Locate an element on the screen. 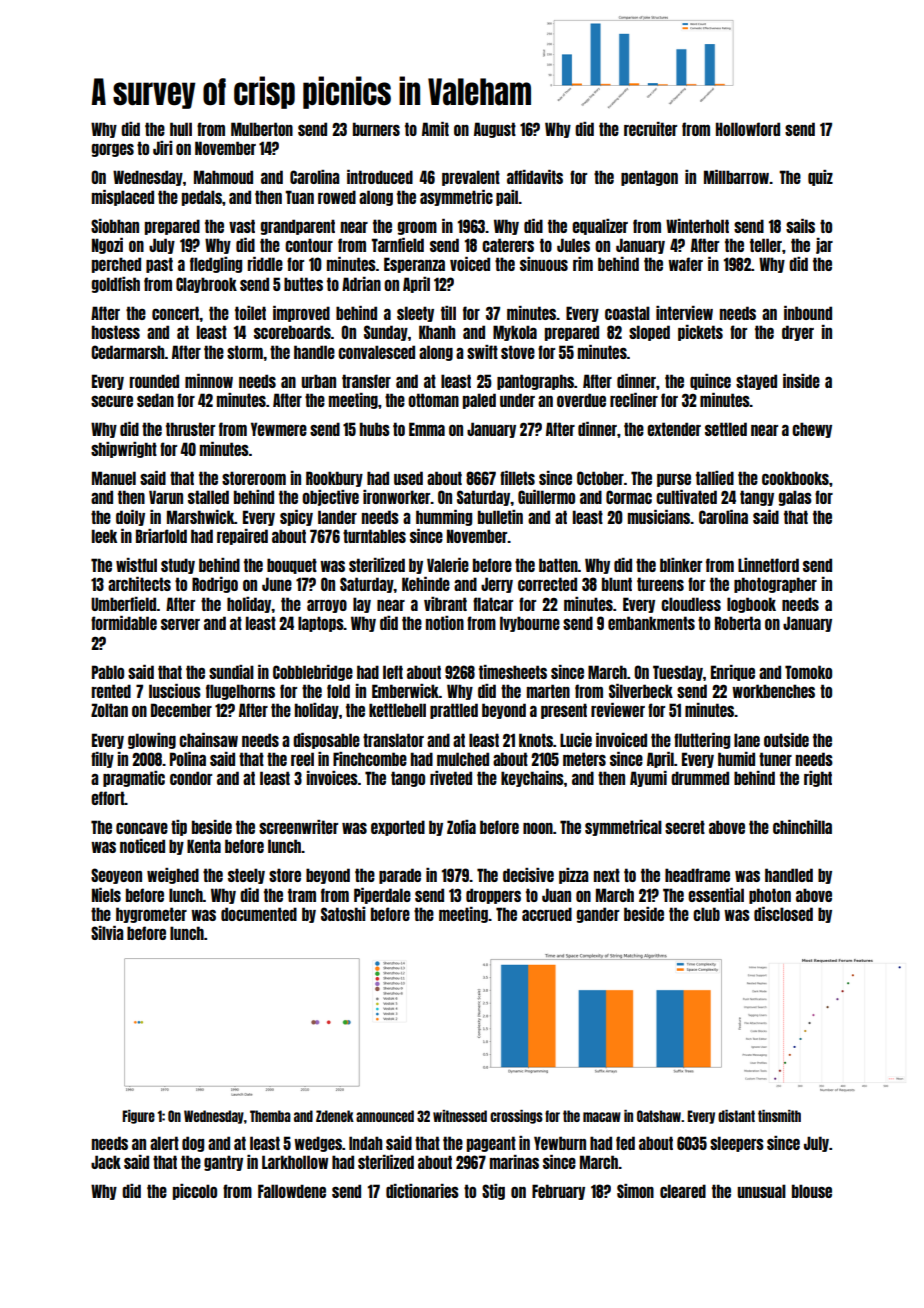 This screenshot has width=924, height=1308. Linnetford is located at coordinates (768, 565).
